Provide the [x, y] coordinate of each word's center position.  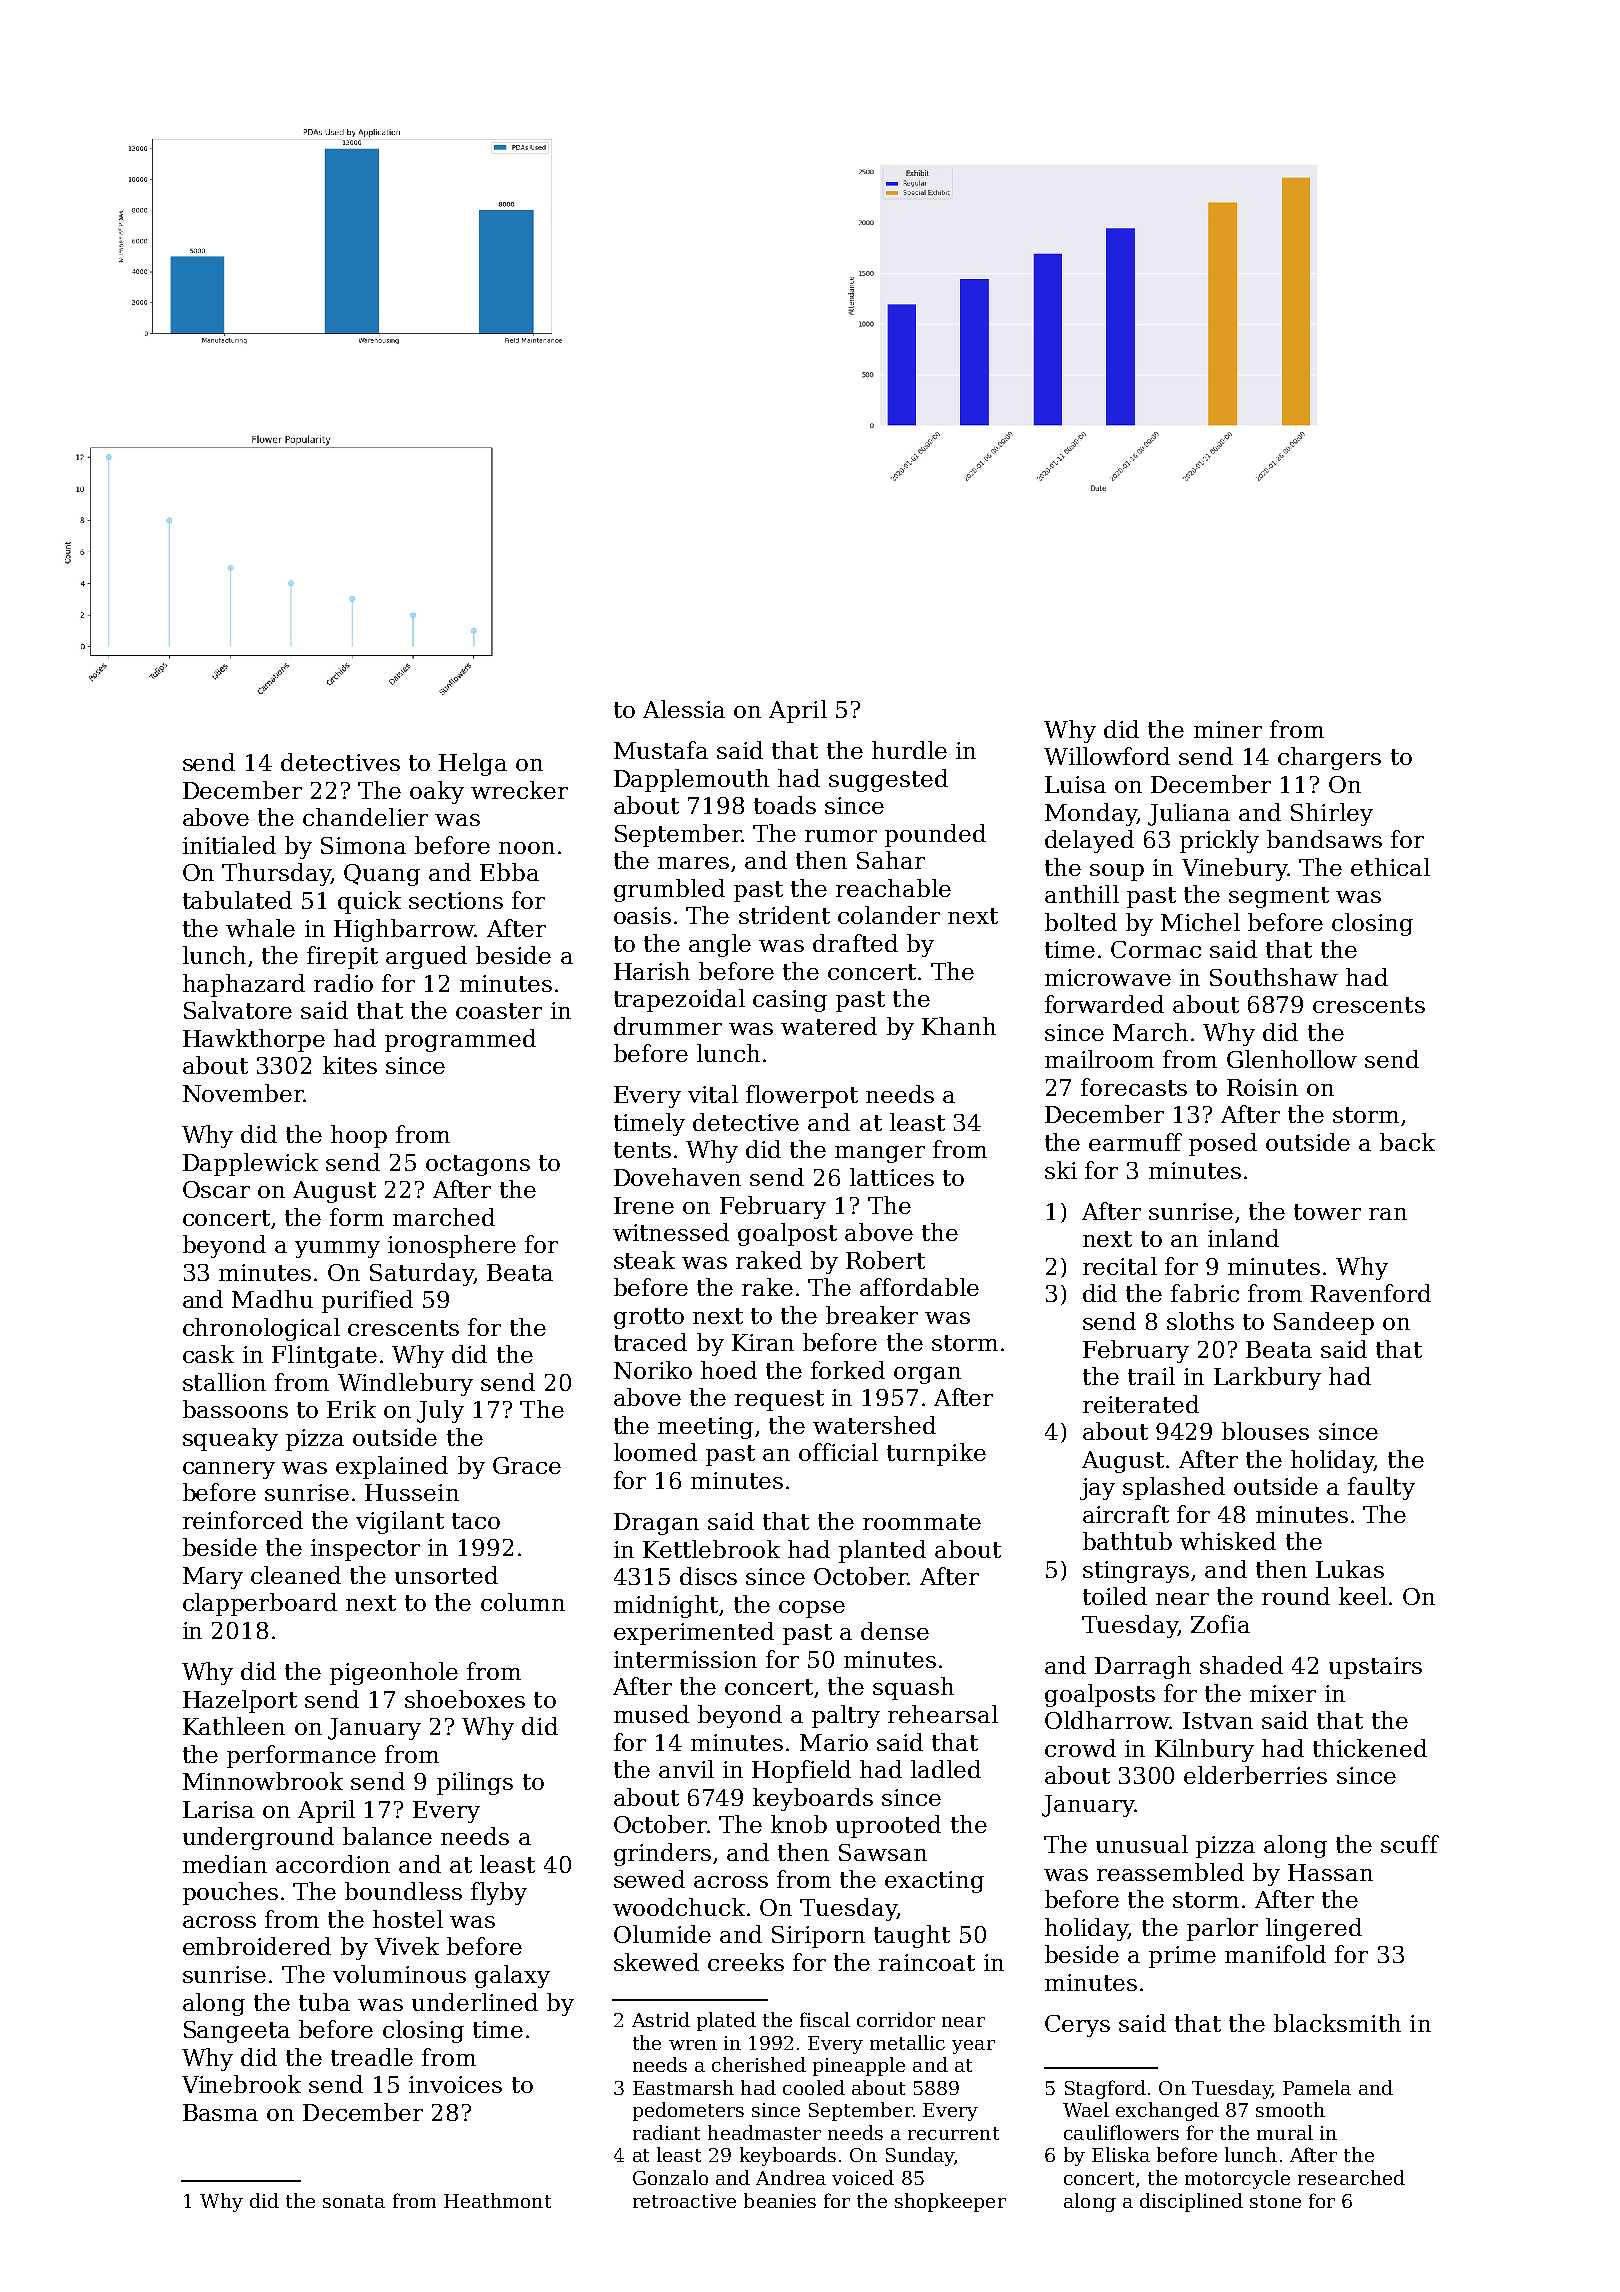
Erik [351, 1409]
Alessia [684, 709]
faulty [1381, 1488]
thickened [1370, 1748]
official [838, 1452]
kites [350, 1065]
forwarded [1104, 1004]
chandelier [365, 817]
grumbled [669, 890]
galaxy [512, 1976]
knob [799, 1824]
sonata [354, 2201]
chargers [1329, 758]
